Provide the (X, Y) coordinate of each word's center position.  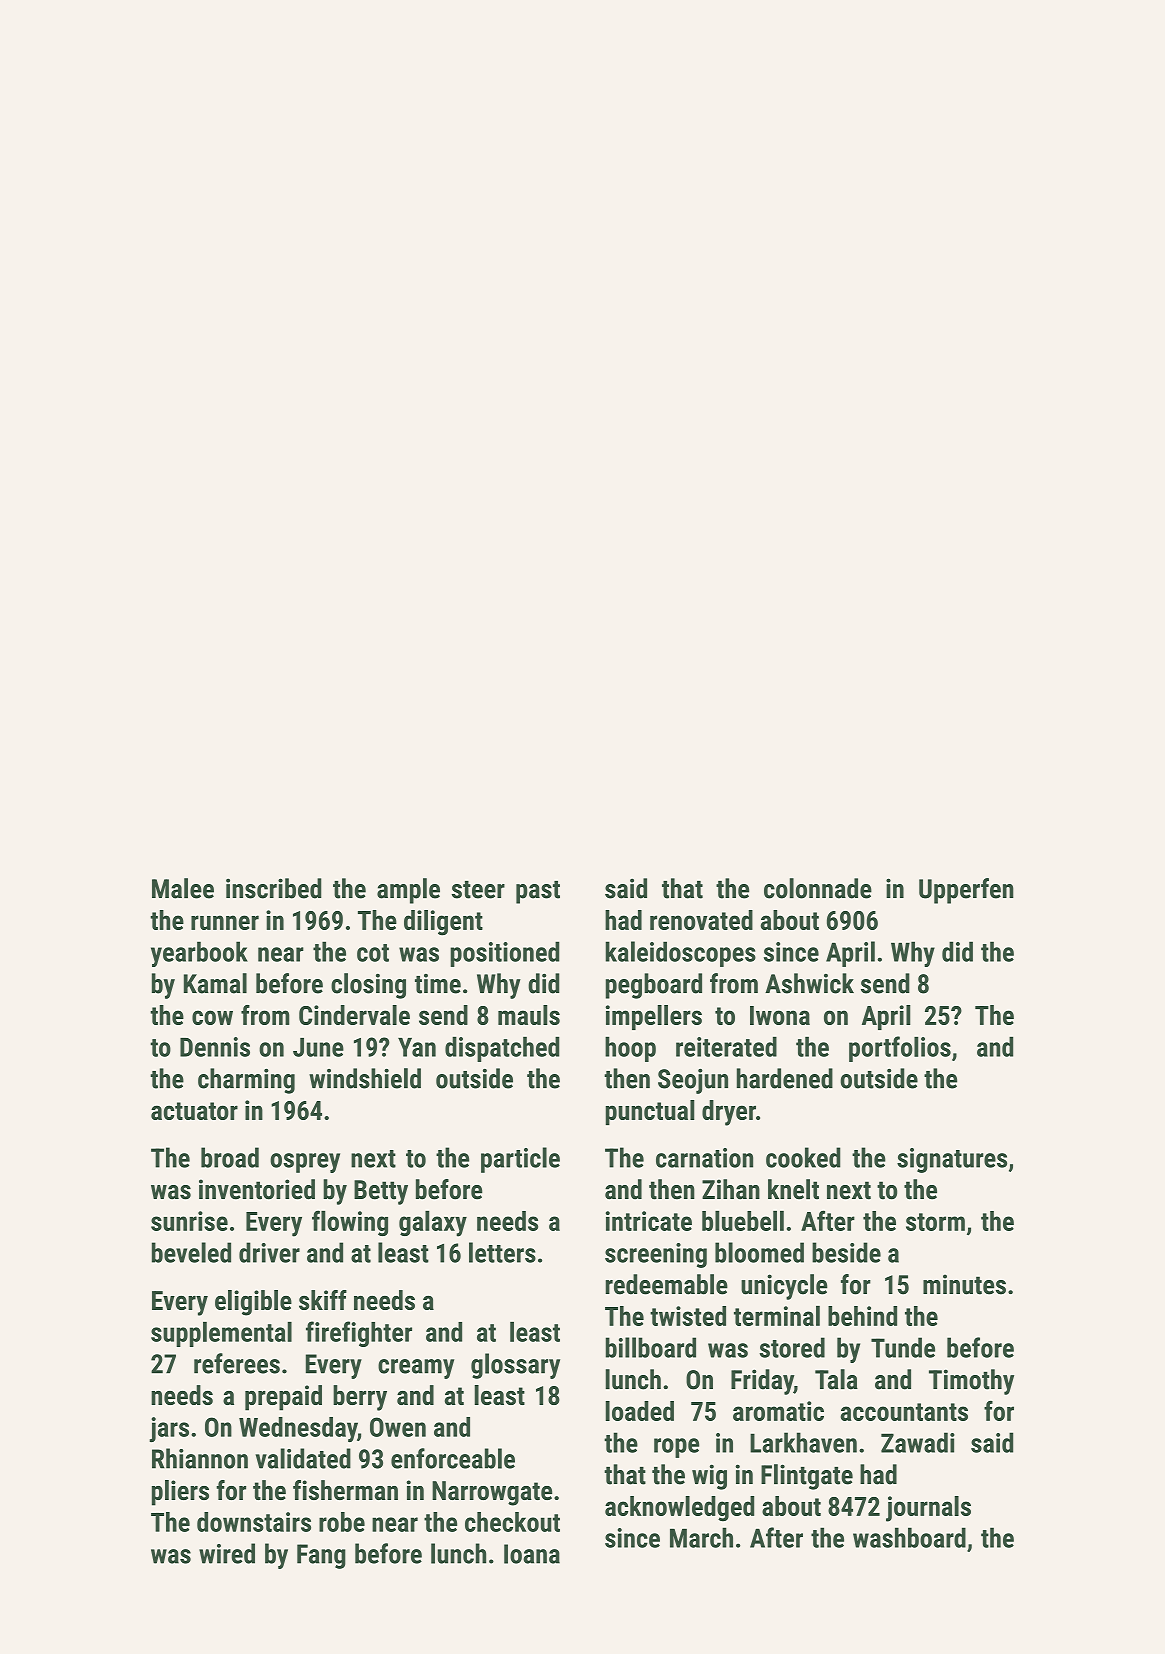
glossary (515, 1366)
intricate (649, 1221)
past (538, 892)
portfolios (900, 1049)
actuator (194, 1111)
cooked (803, 1157)
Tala (836, 1379)
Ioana (532, 1554)
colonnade (818, 888)
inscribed (274, 888)
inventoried (257, 1189)
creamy (416, 1369)
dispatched (502, 1049)
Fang (321, 1556)
